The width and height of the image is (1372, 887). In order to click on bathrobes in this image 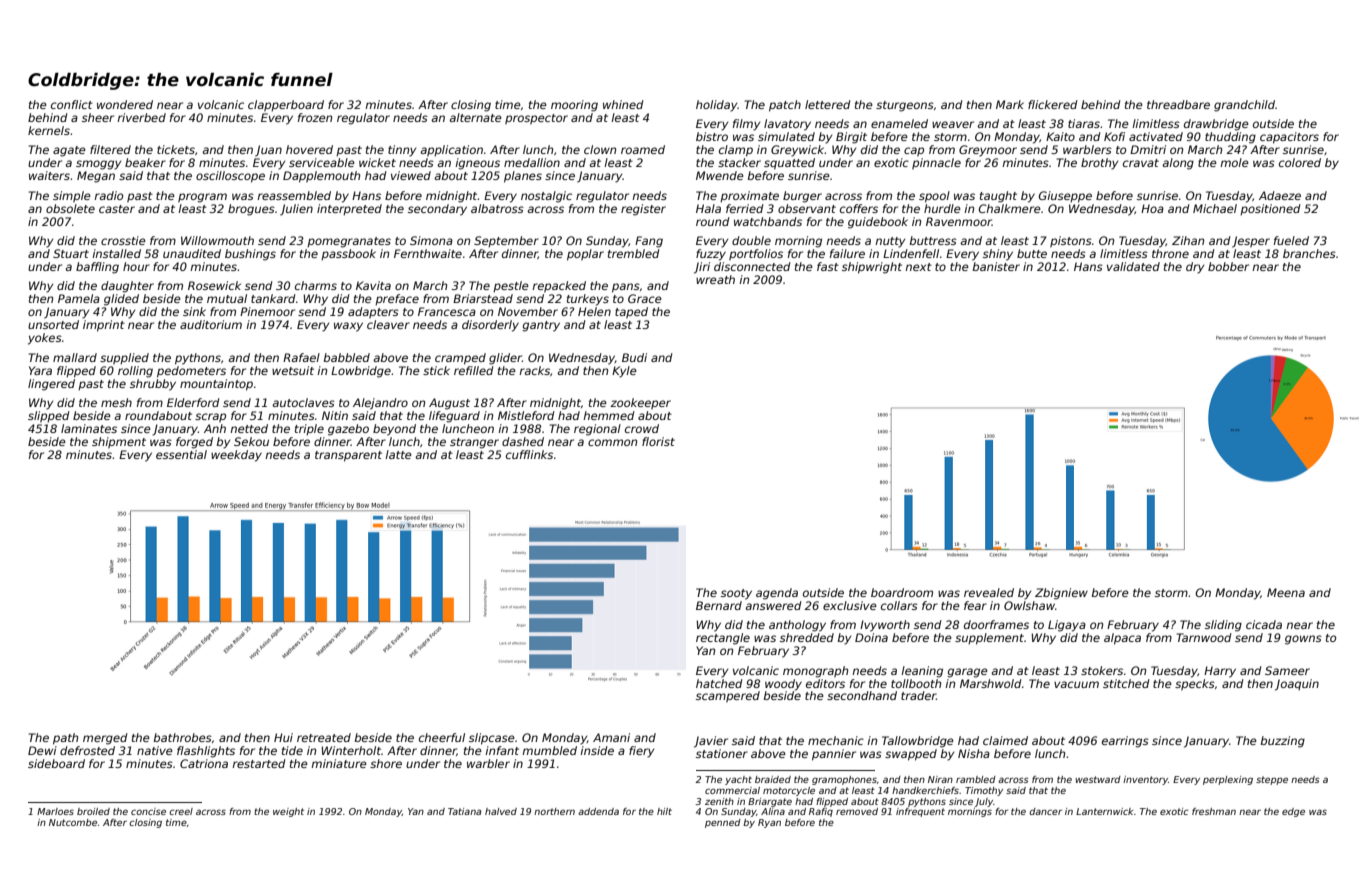, I will do `click(183, 737)`.
